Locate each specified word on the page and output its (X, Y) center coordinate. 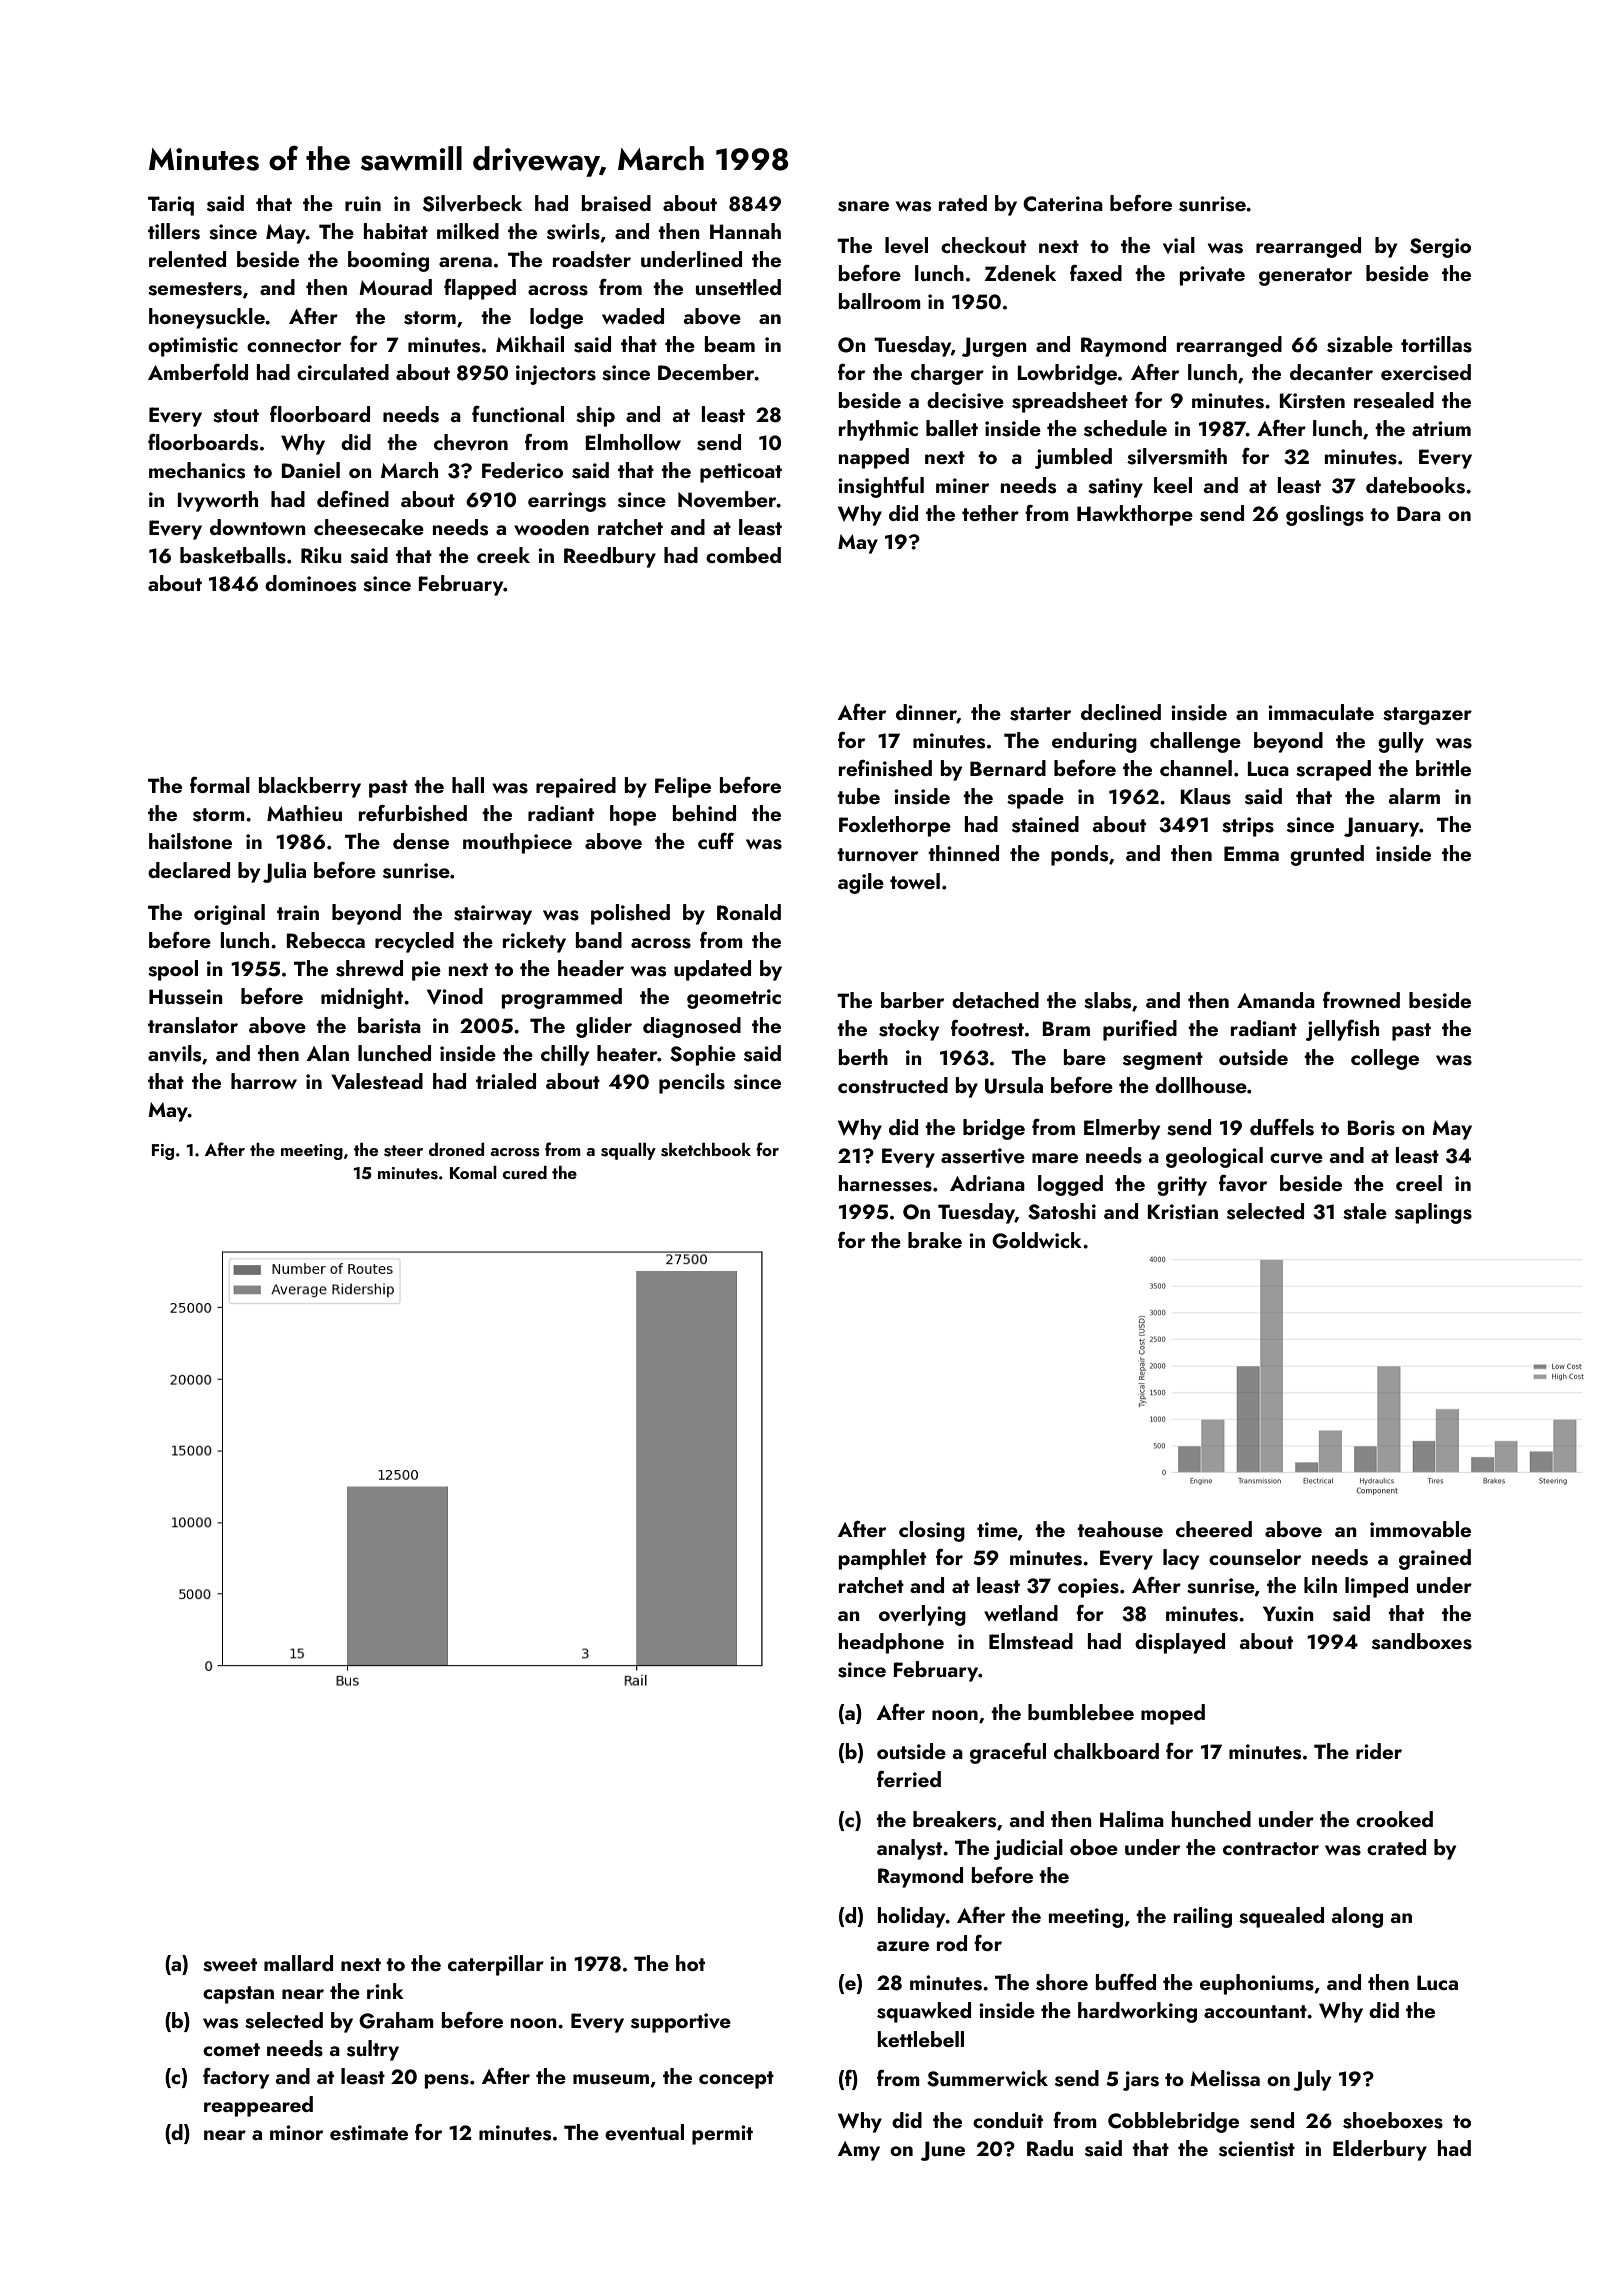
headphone (891, 1643)
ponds (1079, 855)
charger (947, 374)
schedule (1125, 428)
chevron (471, 442)
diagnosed (692, 1027)
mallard (298, 1963)
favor (1243, 1183)
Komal (473, 1172)
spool (173, 970)
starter (1040, 714)
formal (220, 785)
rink (385, 1991)
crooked (1394, 1819)
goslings (1325, 515)
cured (525, 1172)
